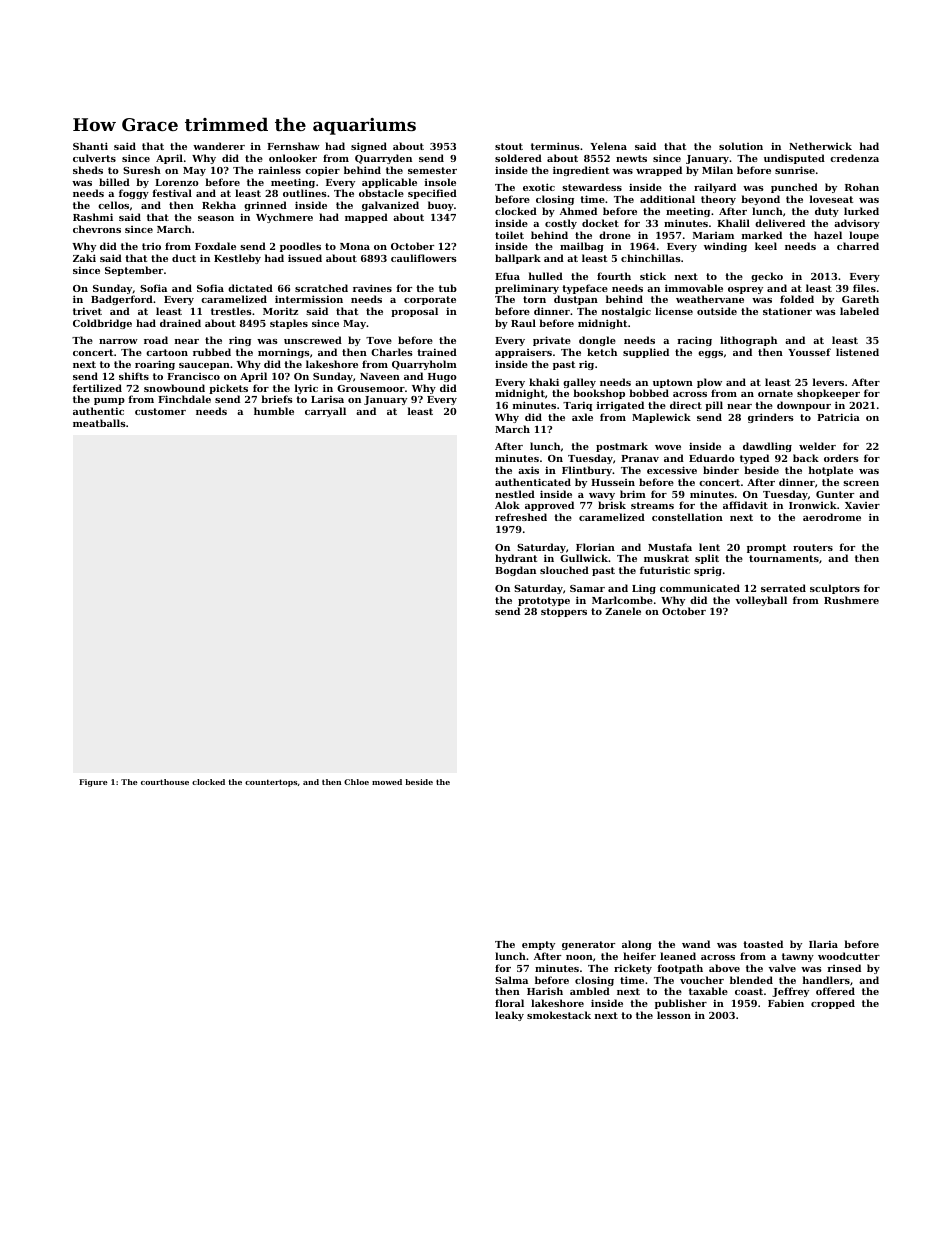 The image size is (952, 1233). What do you see at coordinates (721, 470) in the screenshot?
I see `binder` at bounding box center [721, 470].
